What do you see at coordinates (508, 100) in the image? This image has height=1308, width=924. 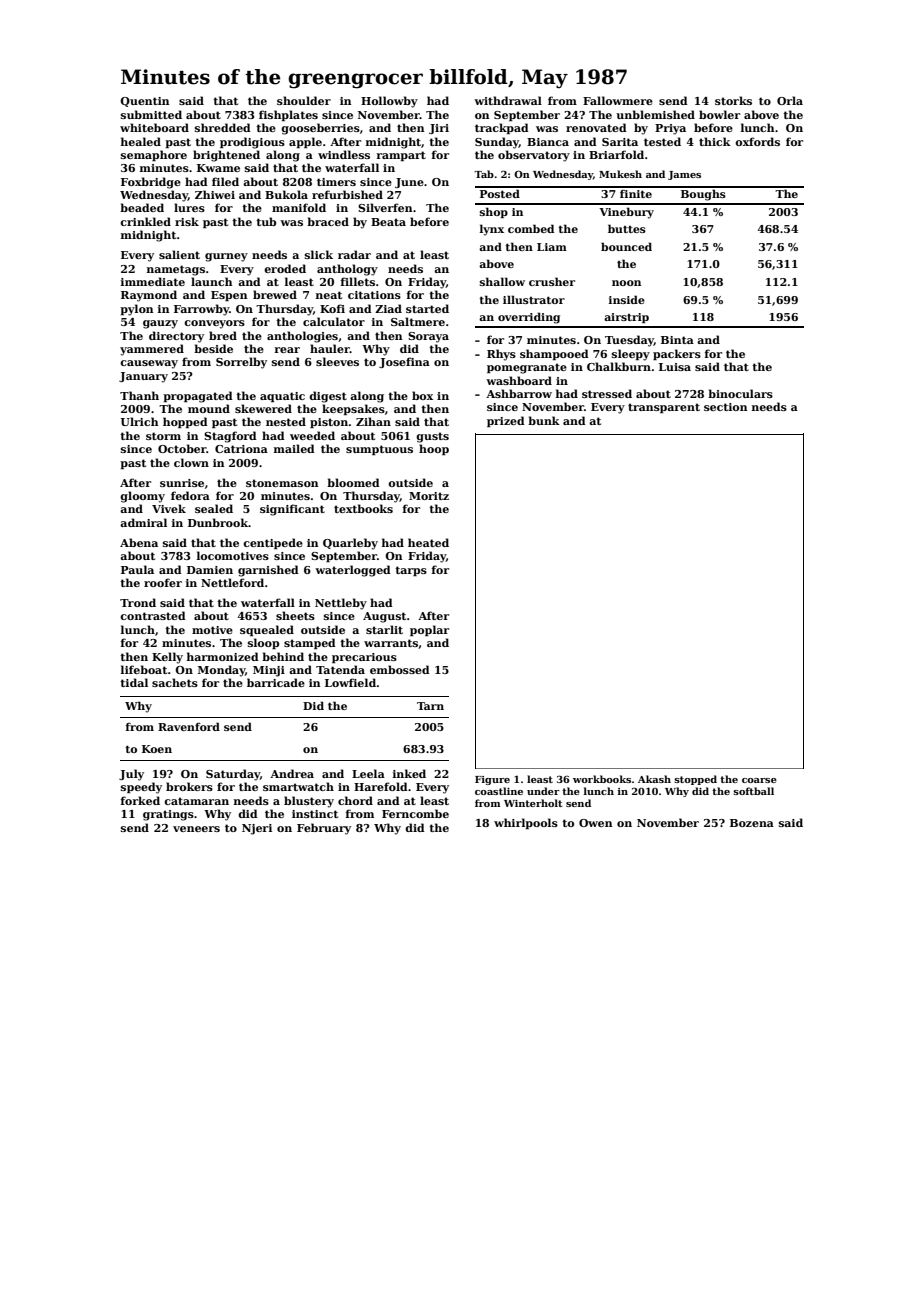 I see `withdrawal` at bounding box center [508, 100].
